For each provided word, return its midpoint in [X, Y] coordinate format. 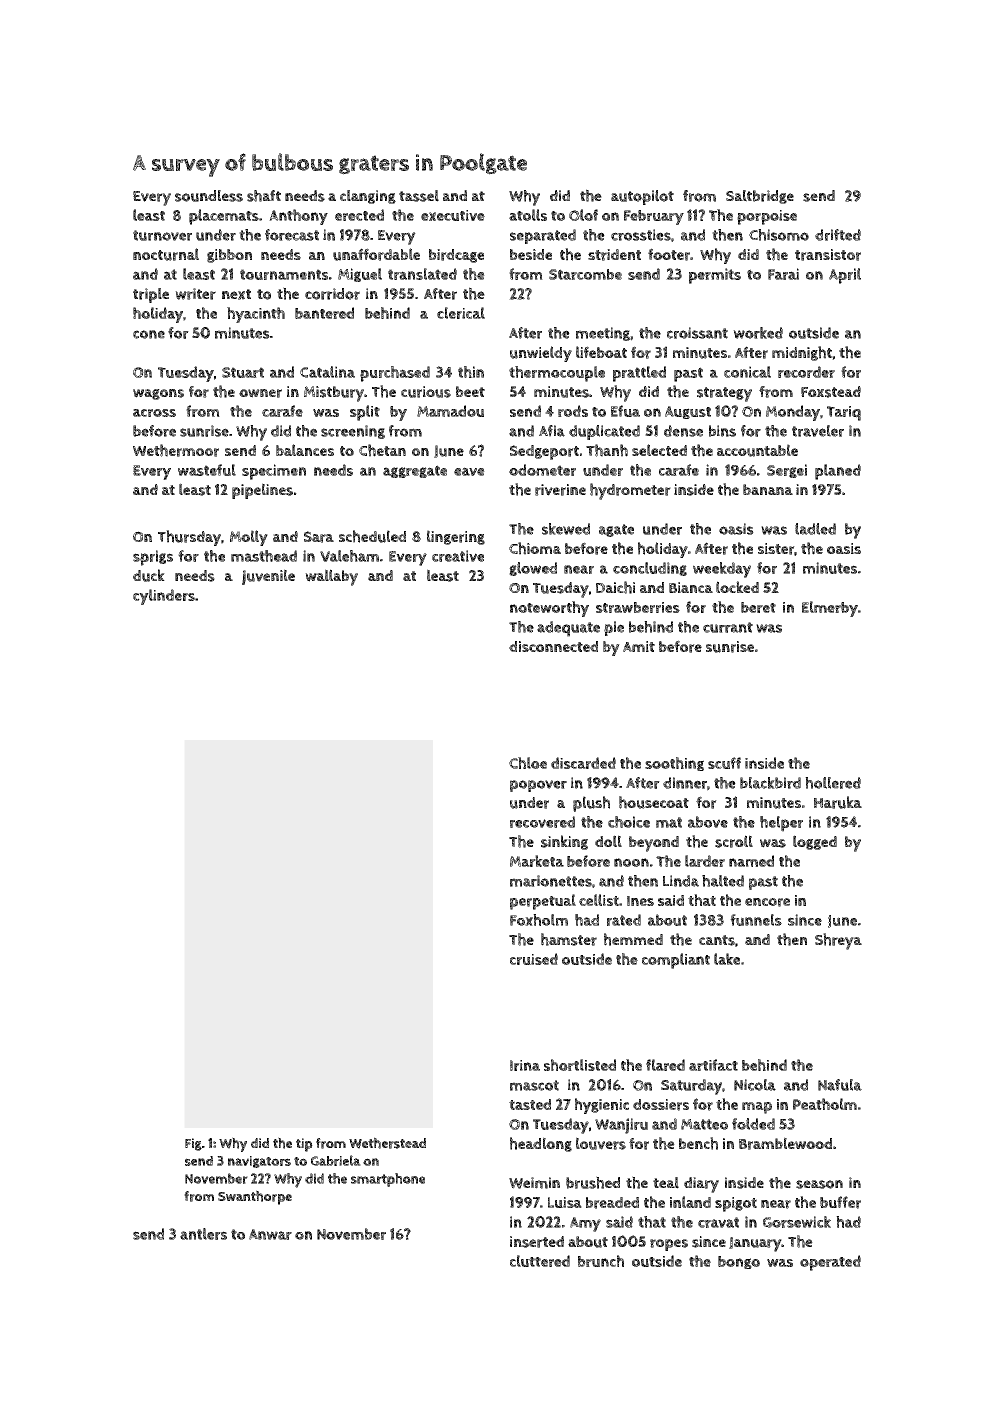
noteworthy [549, 609]
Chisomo [779, 235]
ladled [815, 529]
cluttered [540, 1261]
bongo [739, 1262]
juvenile [268, 577]
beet [470, 391]
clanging [368, 197]
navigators [259, 1162]
